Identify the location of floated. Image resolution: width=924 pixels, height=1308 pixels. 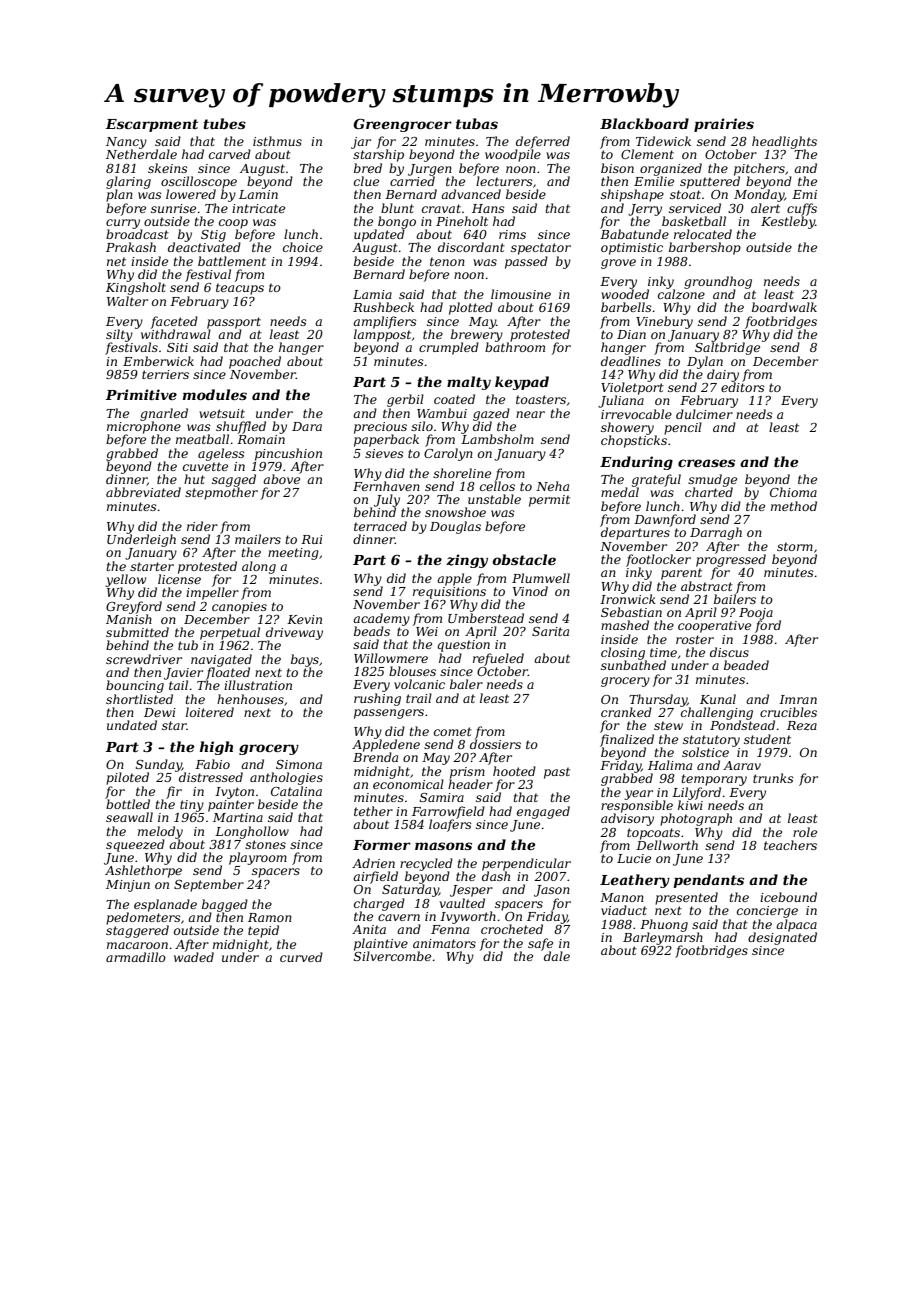
(228, 673).
